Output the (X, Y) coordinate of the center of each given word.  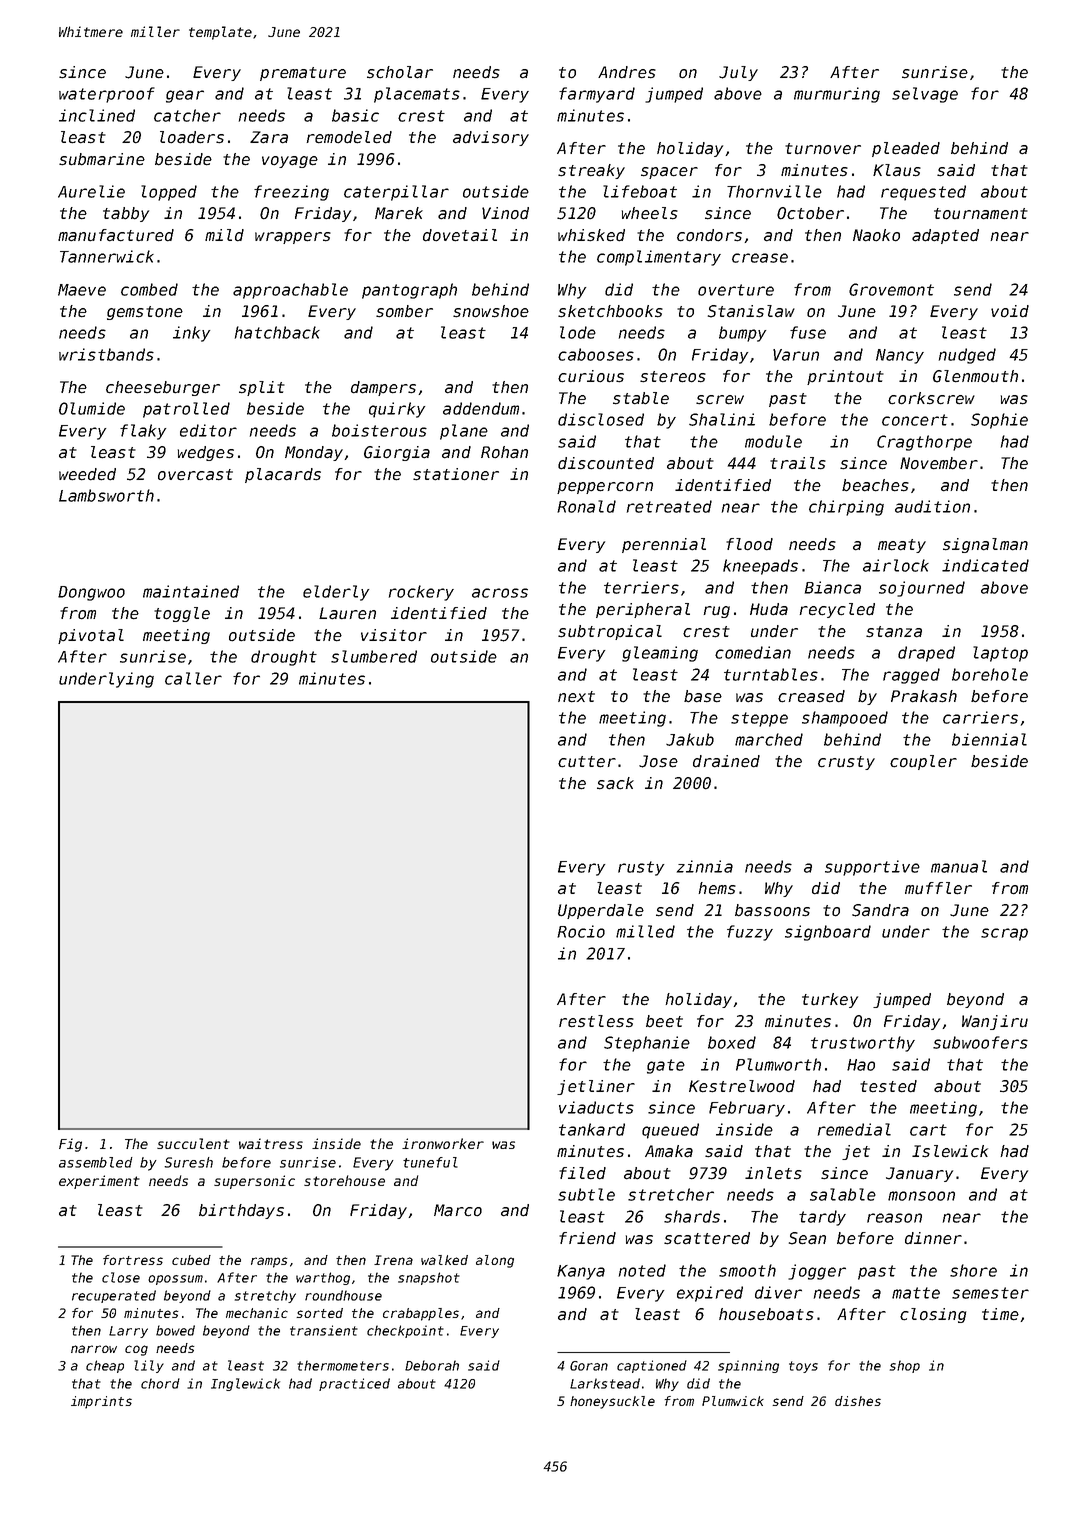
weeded (87, 474)
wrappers (293, 238)
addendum (481, 408)
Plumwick (733, 1401)
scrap (1004, 934)
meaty (902, 546)
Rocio (581, 931)
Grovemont (891, 289)
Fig (70, 1145)
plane (464, 432)
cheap (105, 1366)
